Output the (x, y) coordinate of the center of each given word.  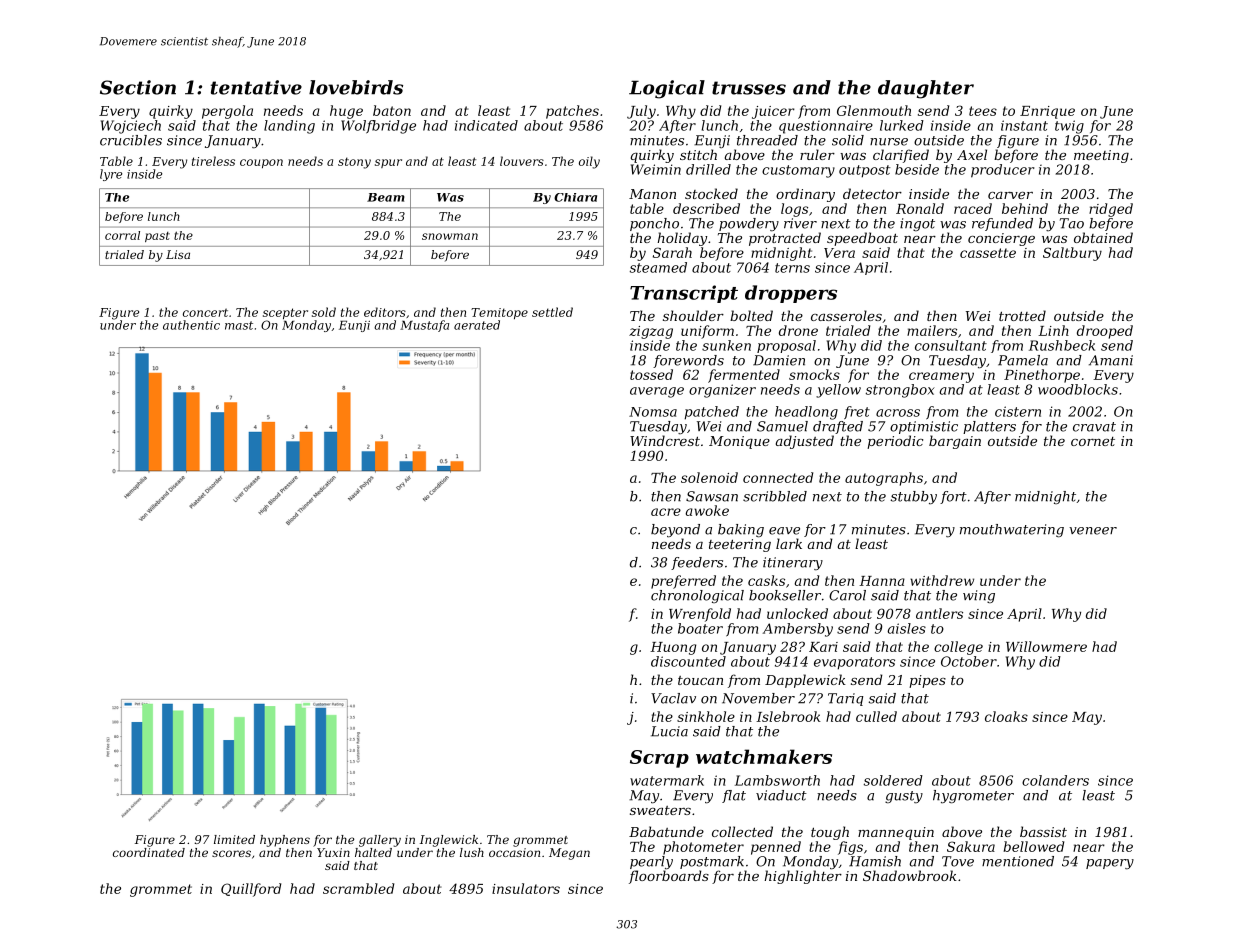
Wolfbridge (378, 127)
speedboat (862, 239)
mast (239, 325)
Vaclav (673, 698)
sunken (726, 345)
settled (552, 312)
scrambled (358, 888)
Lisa (178, 254)
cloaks (1006, 716)
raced (973, 208)
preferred (683, 582)
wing (979, 596)
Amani (1111, 360)
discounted (688, 661)
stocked (711, 193)
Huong (673, 648)
